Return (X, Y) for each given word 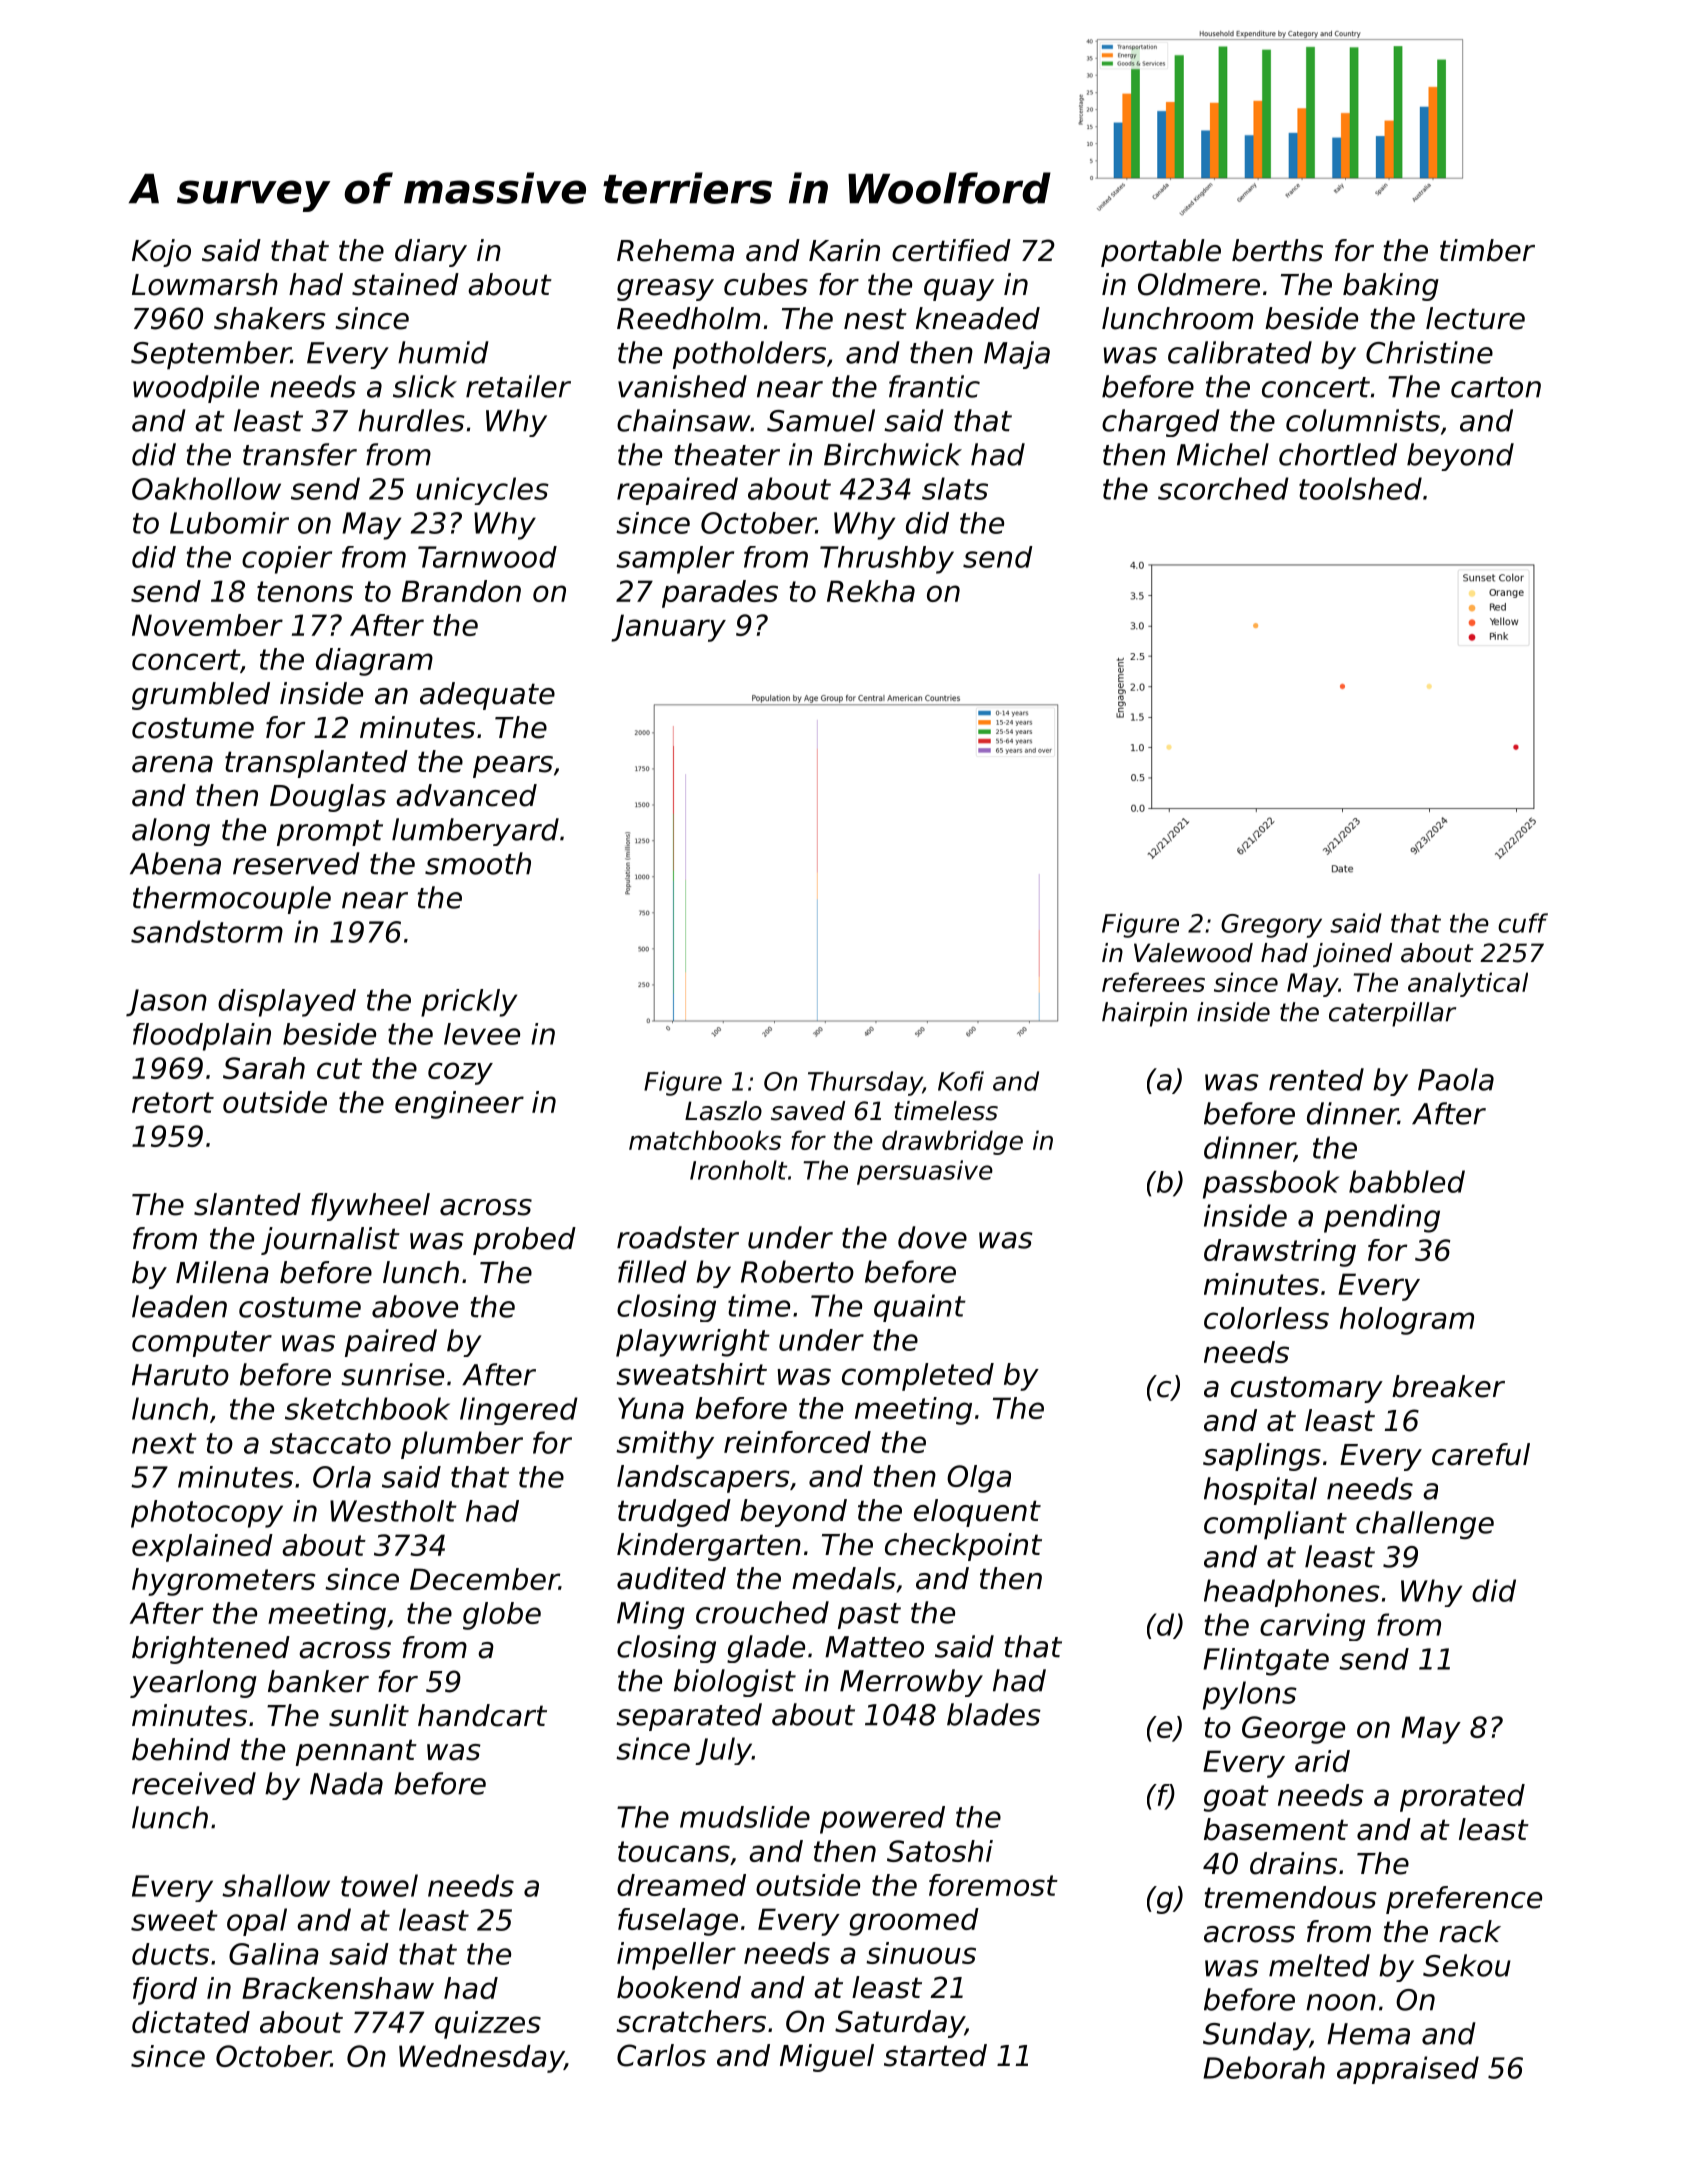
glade (766, 1649)
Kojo (161, 253)
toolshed (1360, 488)
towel (379, 1885)
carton (1496, 387)
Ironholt (738, 1170)
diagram (374, 662)
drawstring (1280, 1253)
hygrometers (223, 1582)
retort (173, 1102)
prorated (1462, 1798)
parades (720, 594)
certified (951, 250)
